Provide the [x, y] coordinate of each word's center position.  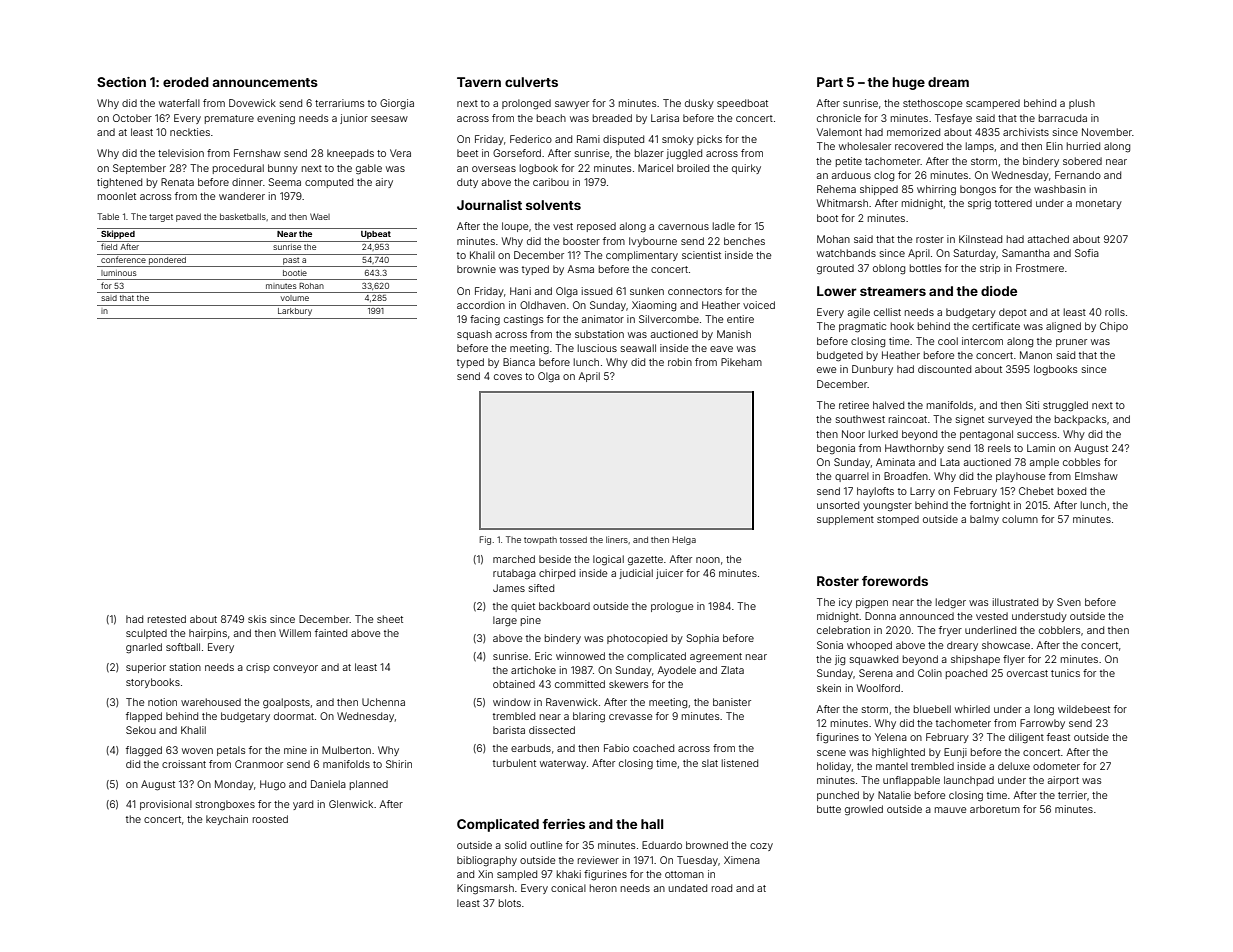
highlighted [898, 753]
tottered [1013, 203]
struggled [1065, 406]
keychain [227, 820]
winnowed [580, 656]
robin [680, 362]
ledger [951, 603]
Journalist [489, 205]
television [181, 153]
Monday [234, 785]
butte [829, 809]
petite [849, 162]
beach [551, 118]
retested [167, 619]
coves [508, 377]
